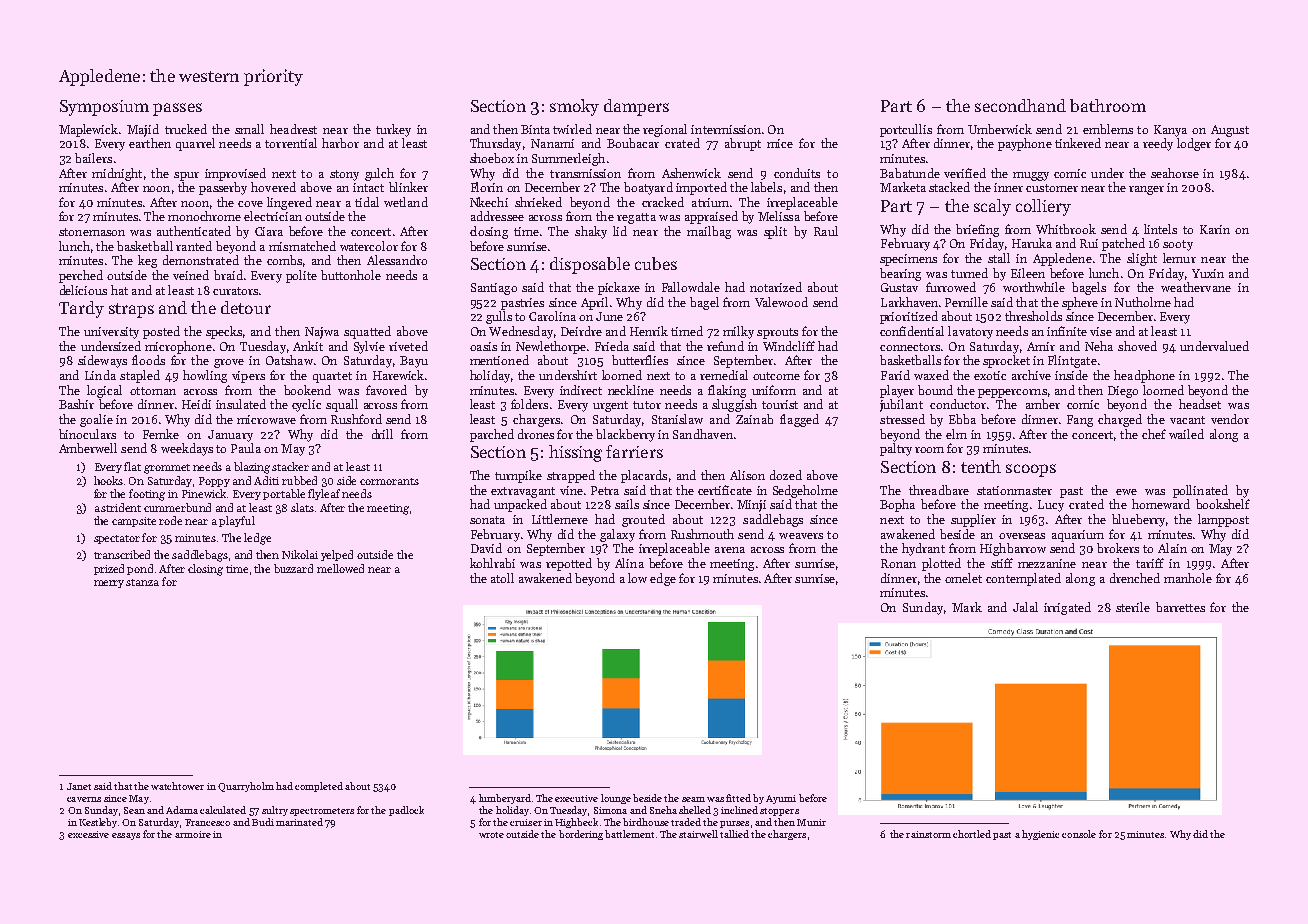  What do you see at coordinates (781, 799) in the image?
I see `Ayumi` at bounding box center [781, 799].
